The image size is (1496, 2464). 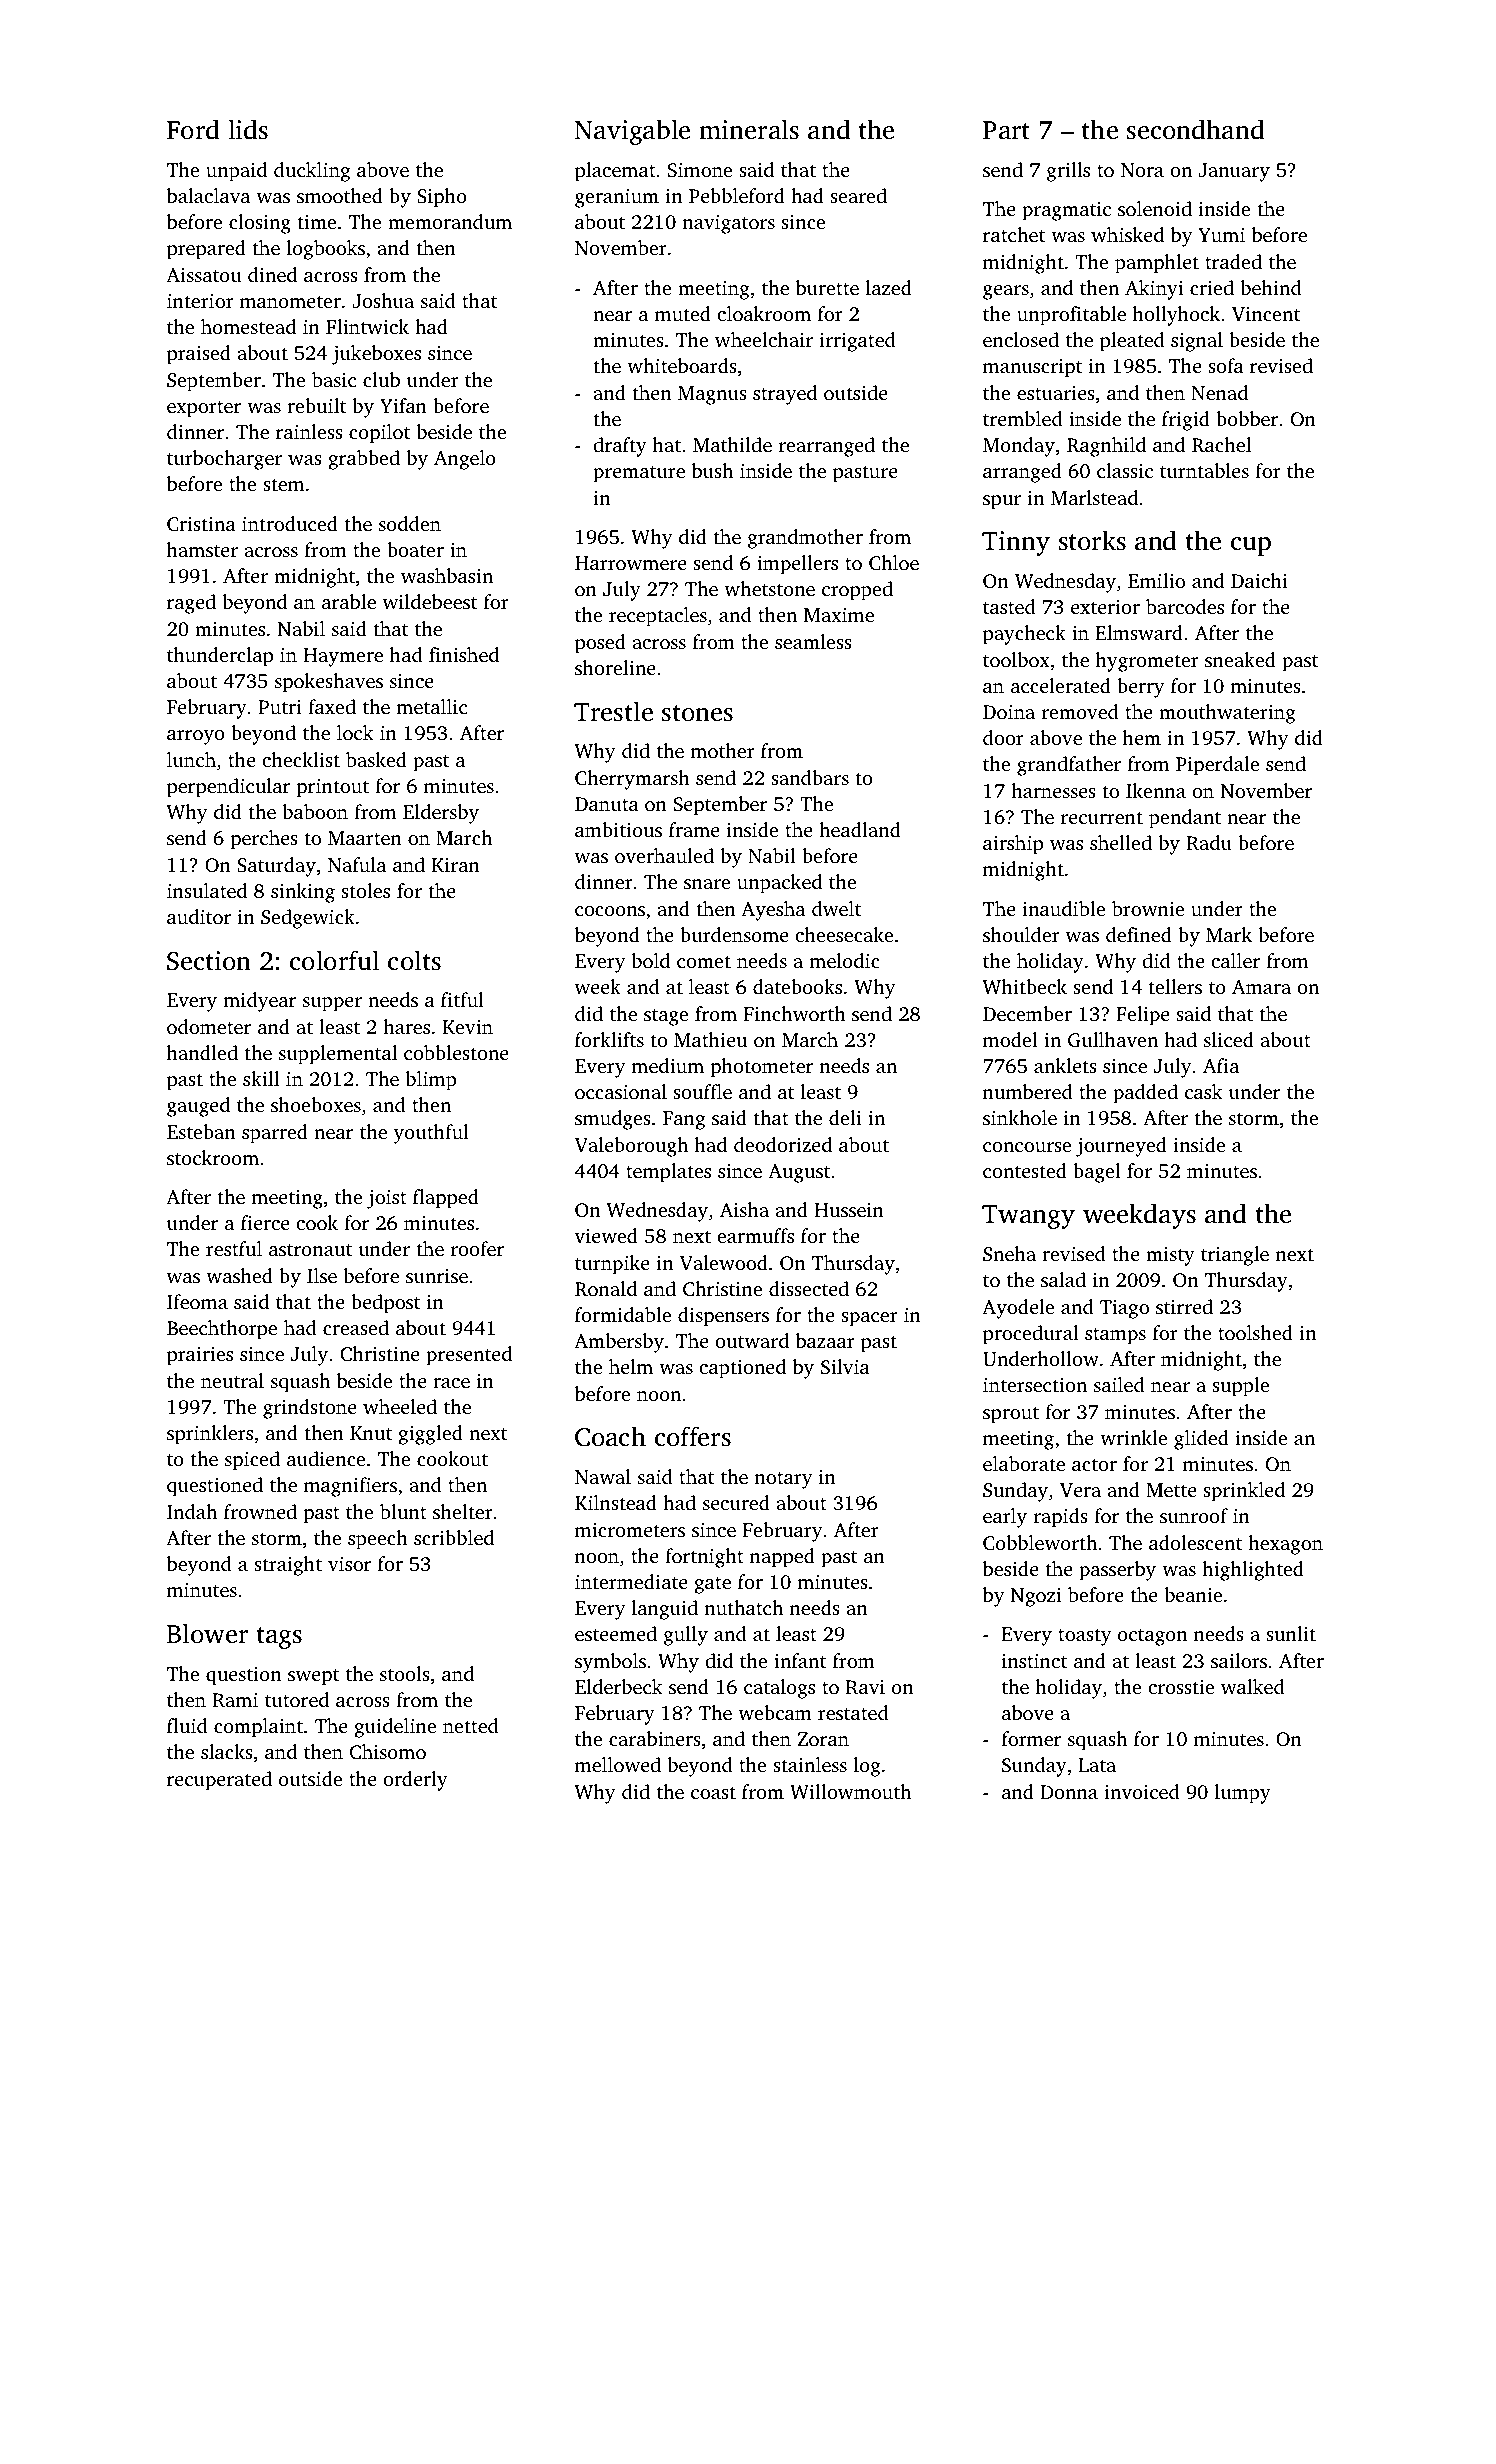 I want to click on triangle, so click(x=1235, y=1256).
